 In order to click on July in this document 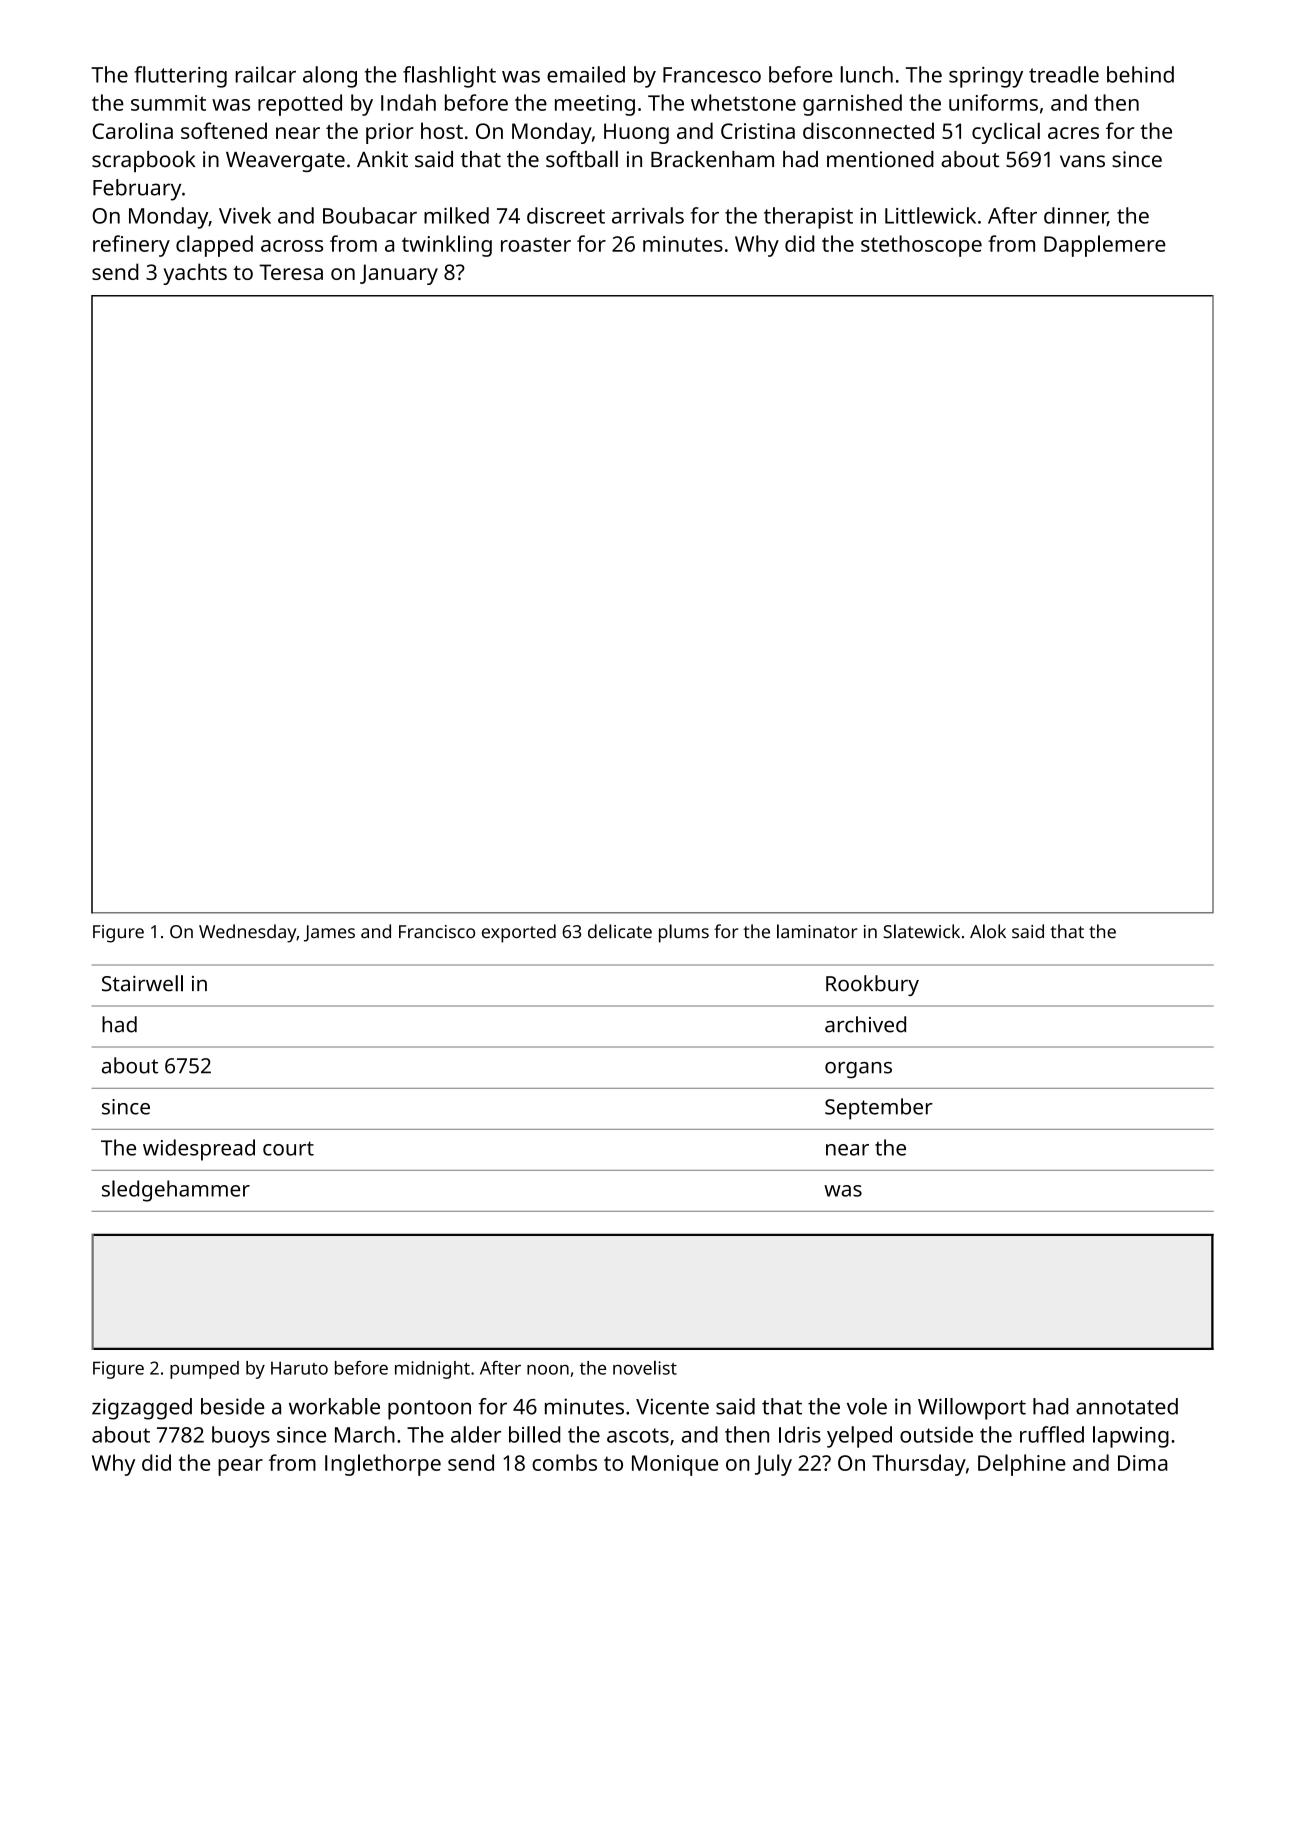, I will do `click(773, 1465)`.
